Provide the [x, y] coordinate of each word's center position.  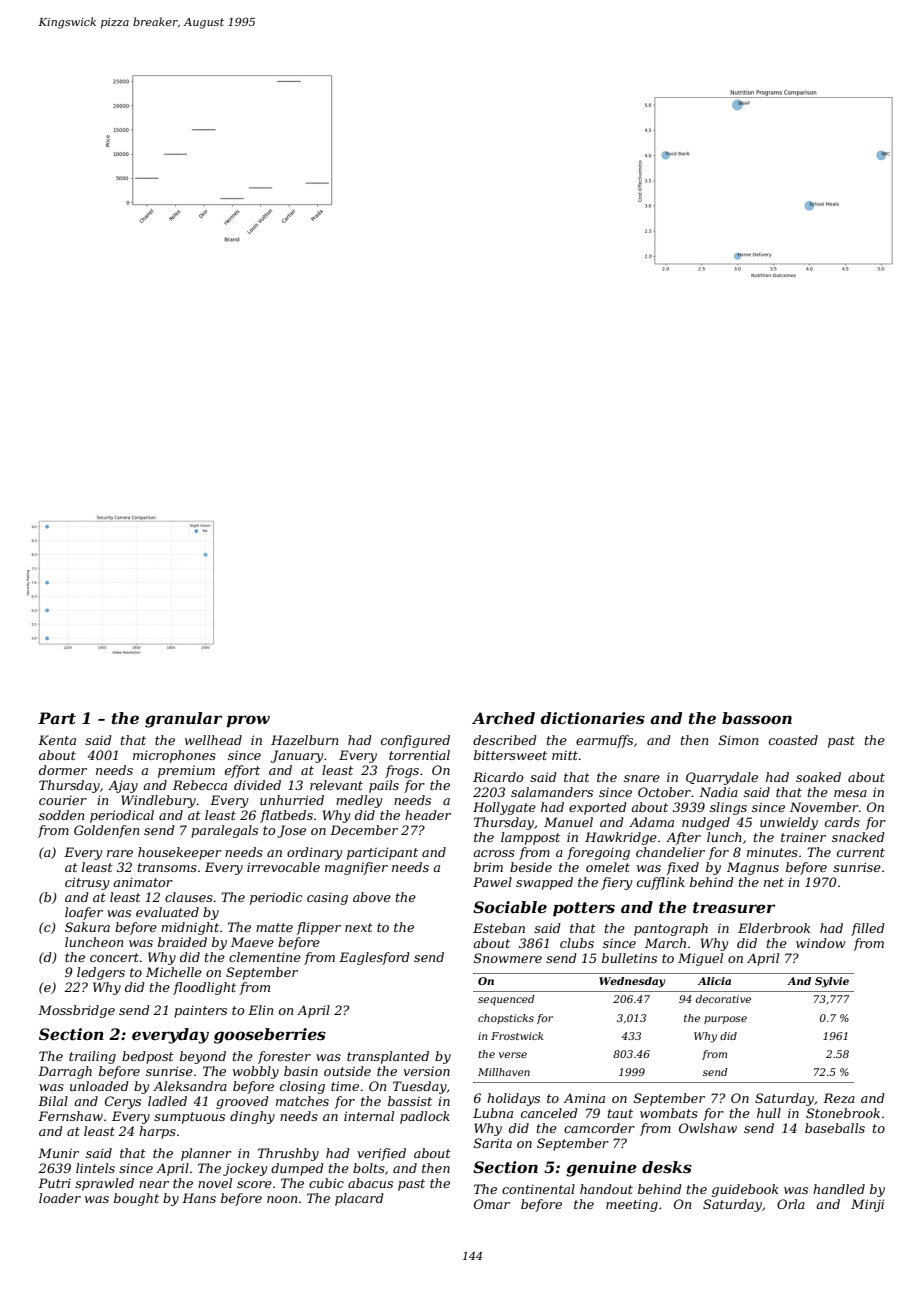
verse [513, 1055]
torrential [419, 755]
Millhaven [504, 1072]
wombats [669, 1113]
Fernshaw [70, 1116]
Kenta [57, 740]
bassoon [757, 718]
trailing [92, 1057]
